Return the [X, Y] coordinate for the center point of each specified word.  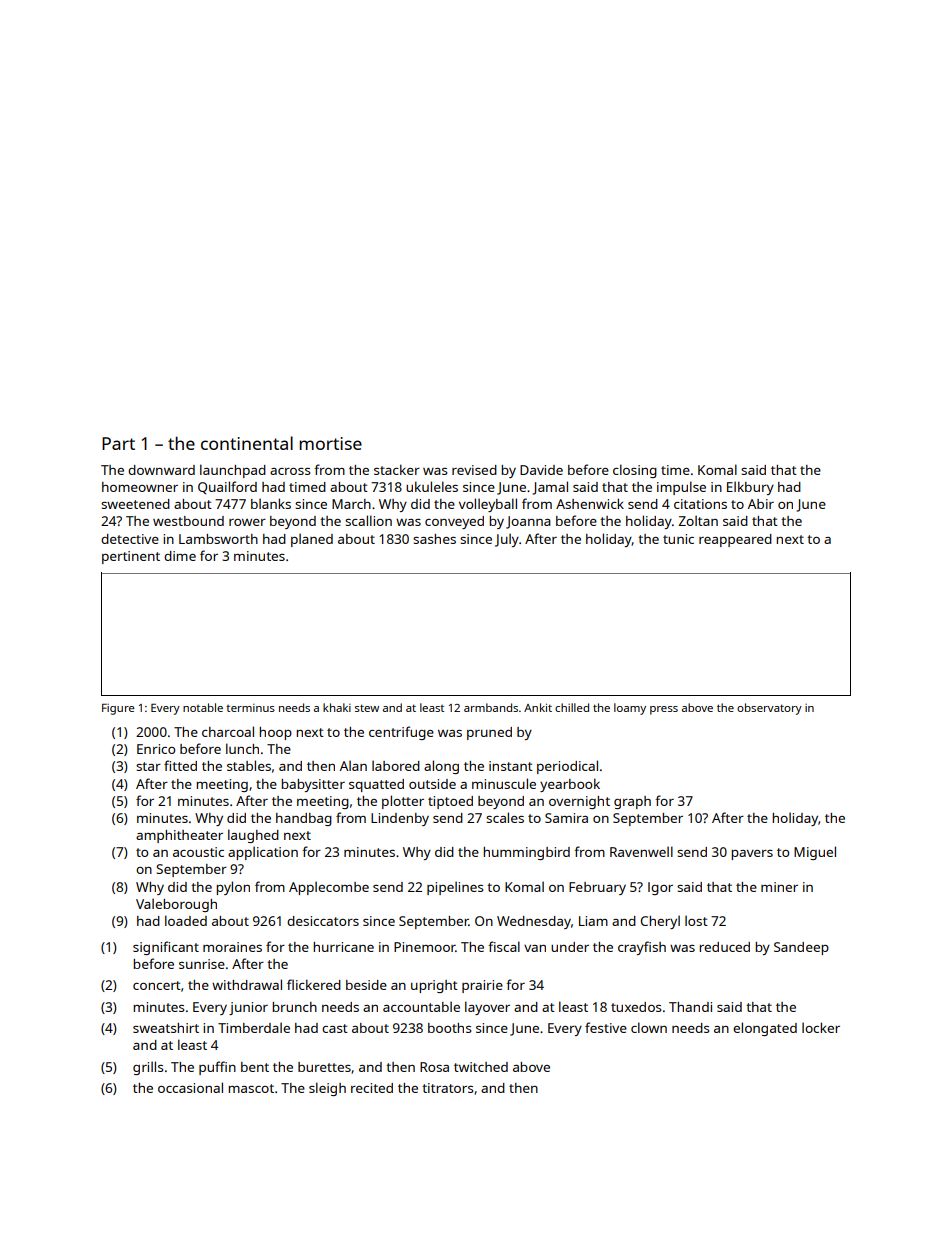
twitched [481, 1067]
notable [203, 707]
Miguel [815, 853]
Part [118, 443]
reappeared [735, 540]
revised [474, 470]
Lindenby [400, 819]
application [263, 853]
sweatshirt [166, 1028]
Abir [761, 504]
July [507, 540]
